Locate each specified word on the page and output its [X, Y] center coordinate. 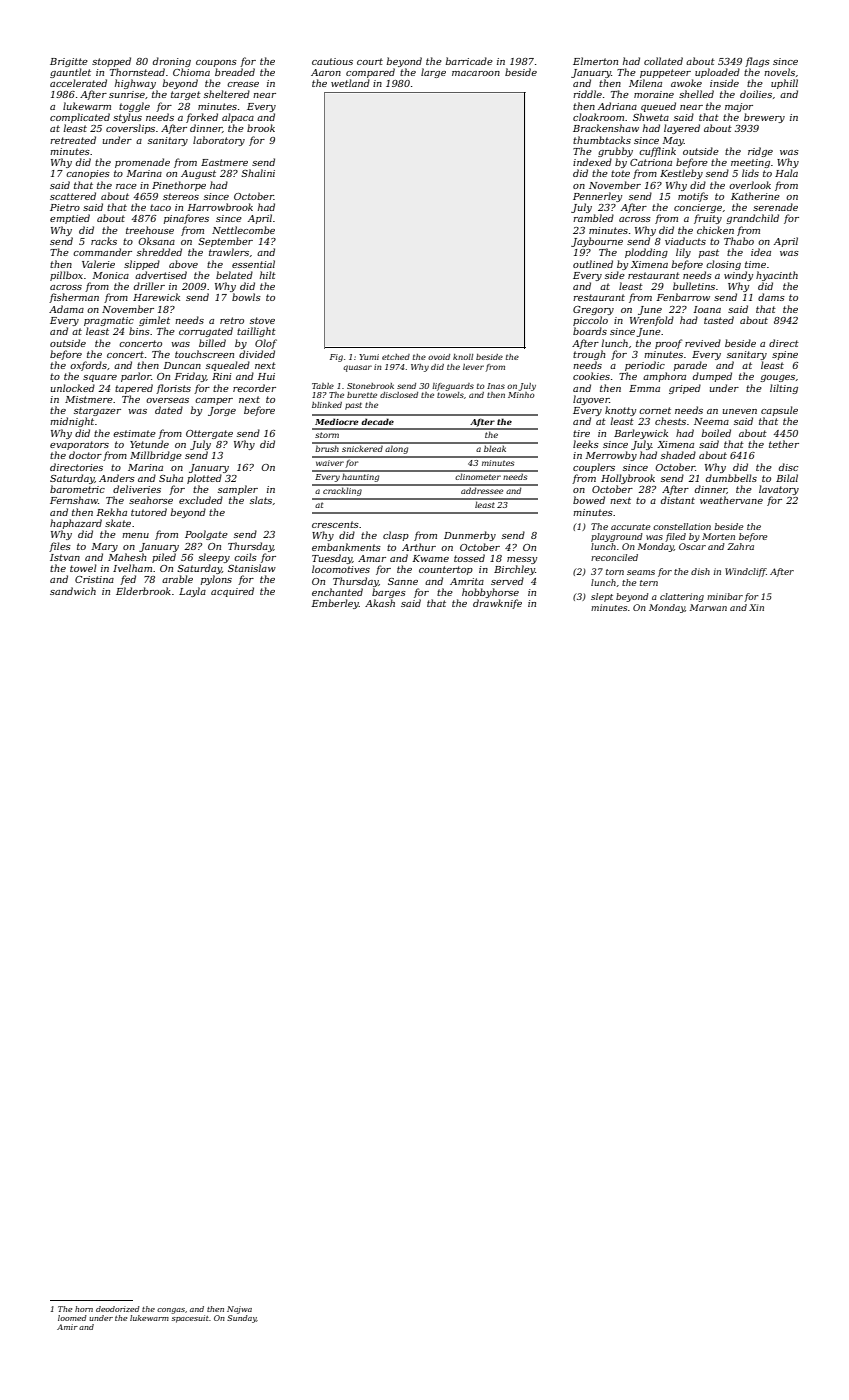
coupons [216, 63]
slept [602, 597]
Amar [372, 558]
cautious [332, 61]
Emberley [335, 604]
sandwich [73, 591]
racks [104, 241]
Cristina [94, 579]
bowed [589, 500]
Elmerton [595, 61]
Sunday [241, 1319]
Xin [756, 607]
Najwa [239, 1310]
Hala [786, 173]
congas [171, 1311]
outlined [593, 264]
